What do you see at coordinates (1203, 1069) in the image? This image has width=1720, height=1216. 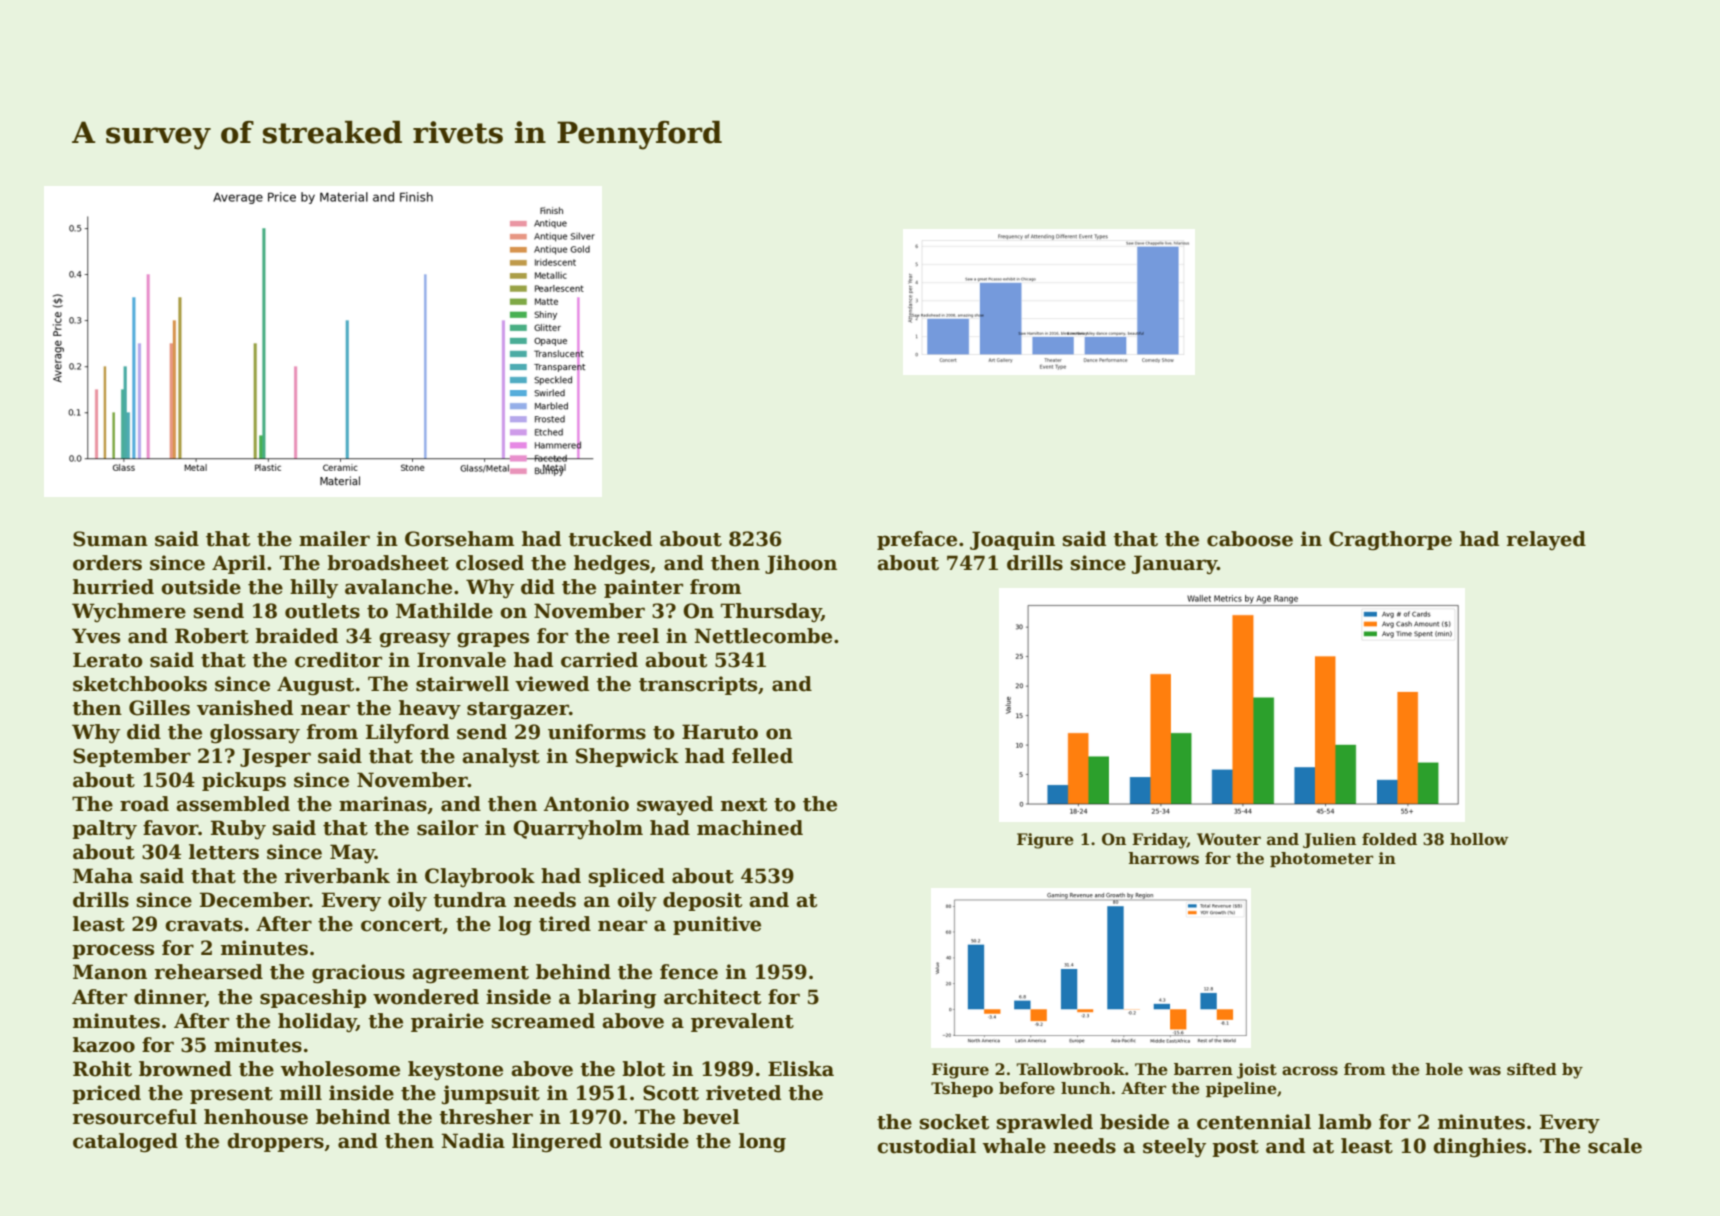 I see `barren` at bounding box center [1203, 1069].
